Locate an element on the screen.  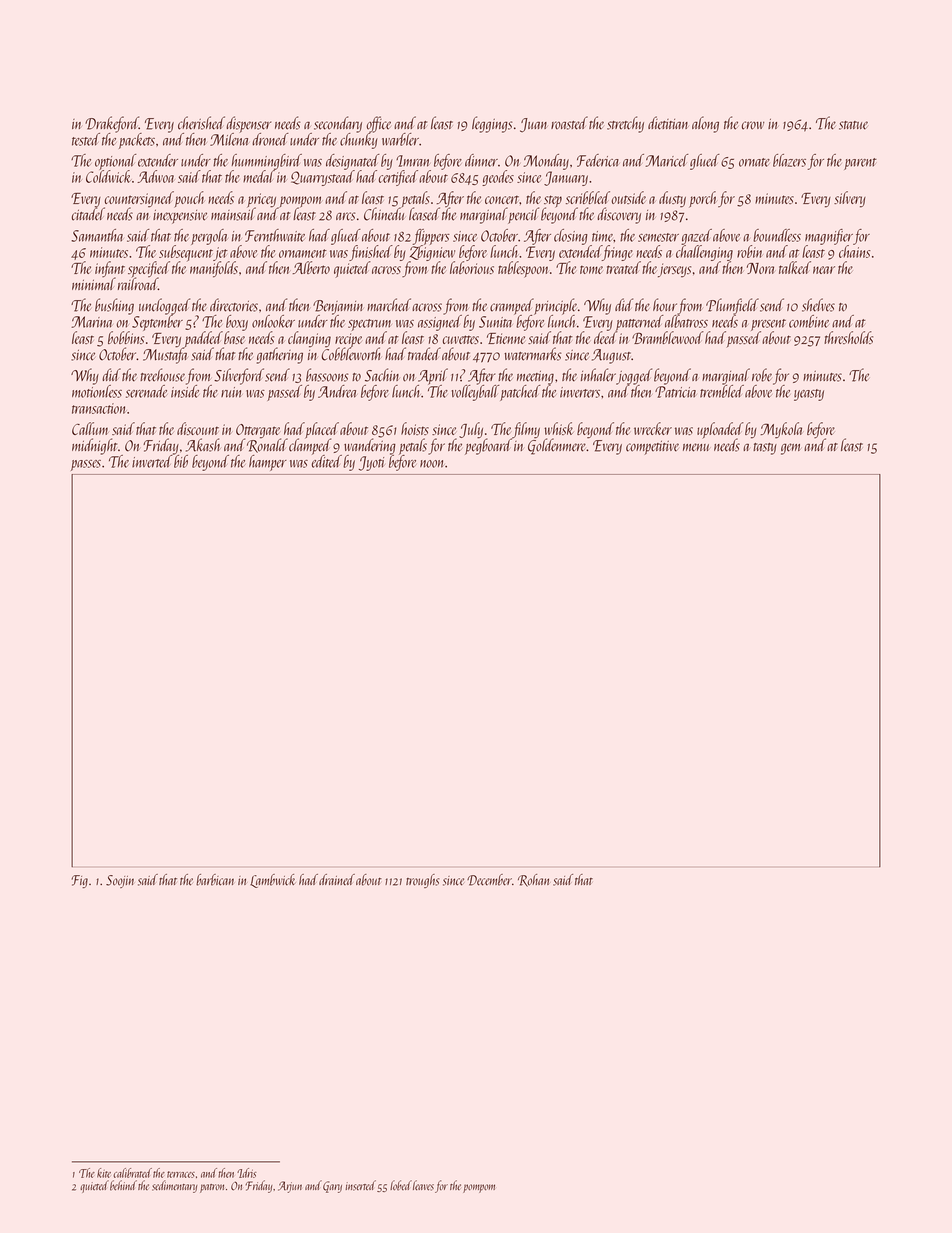
lobed is located at coordinates (401, 1185).
